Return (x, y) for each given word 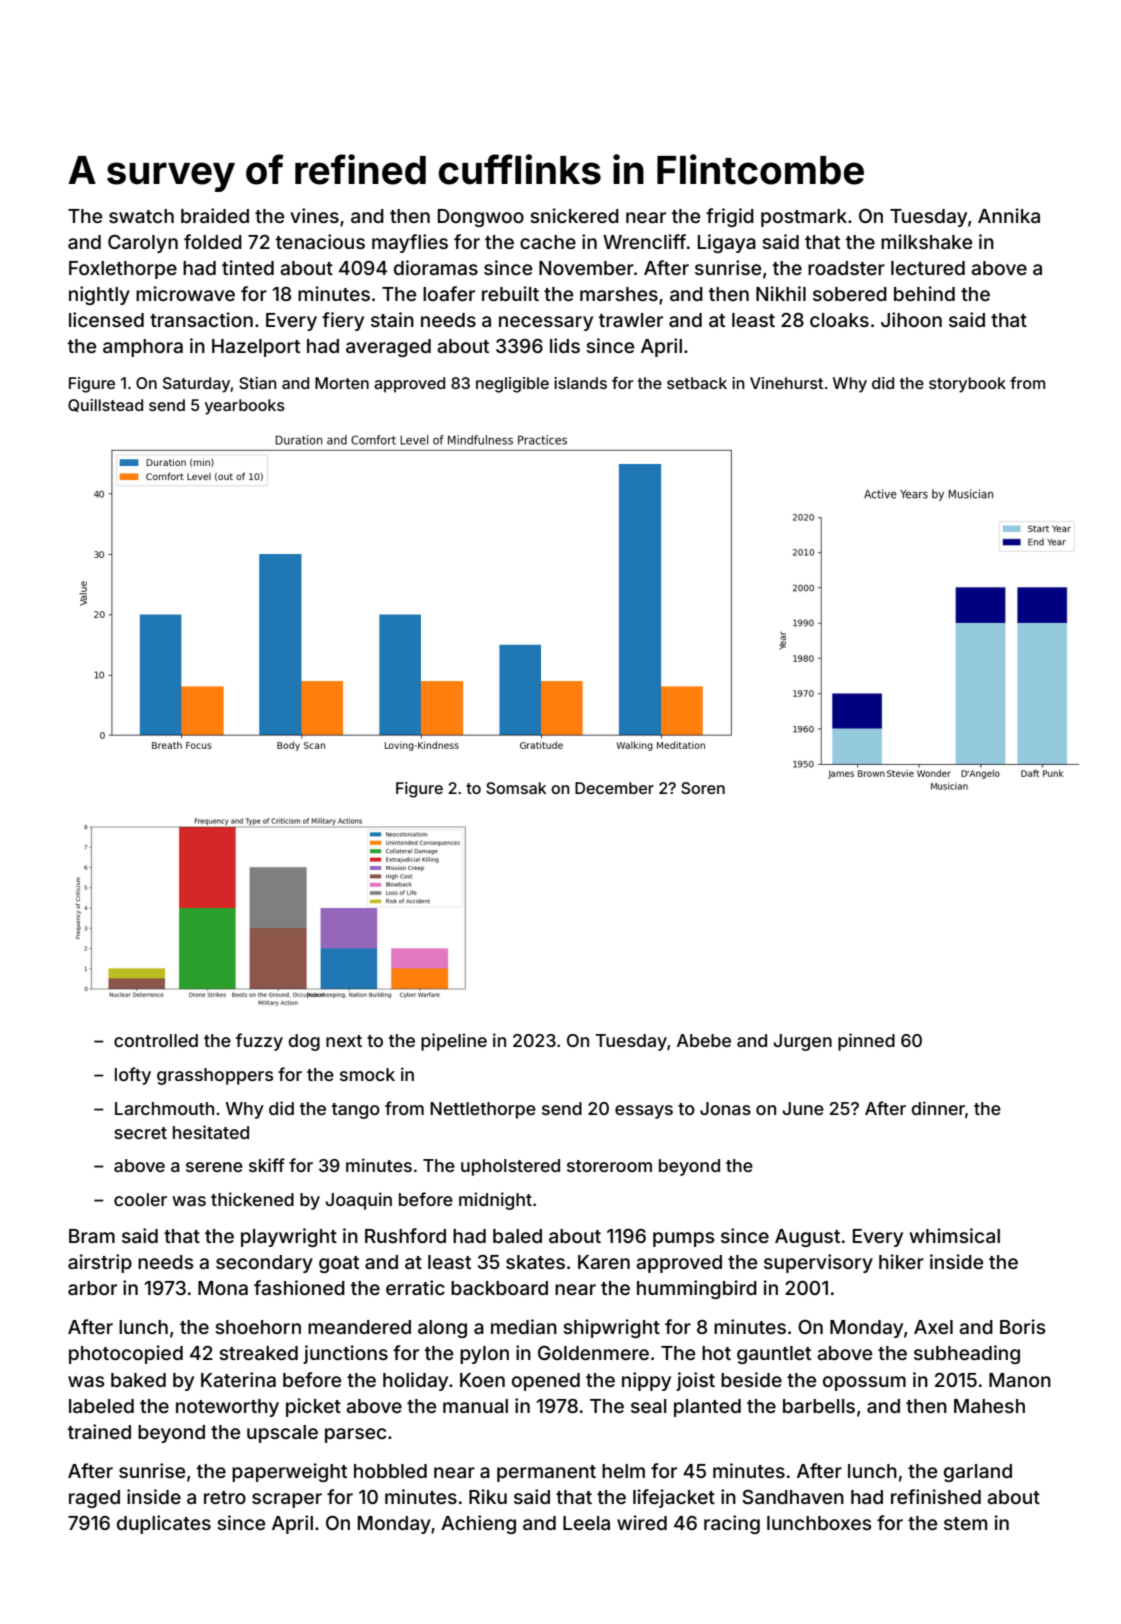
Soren (703, 788)
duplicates (164, 1524)
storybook (967, 385)
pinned (866, 1042)
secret (140, 1133)
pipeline (454, 1042)
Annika (1009, 215)
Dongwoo (481, 218)
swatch (141, 216)
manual (475, 1406)
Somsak (516, 788)
